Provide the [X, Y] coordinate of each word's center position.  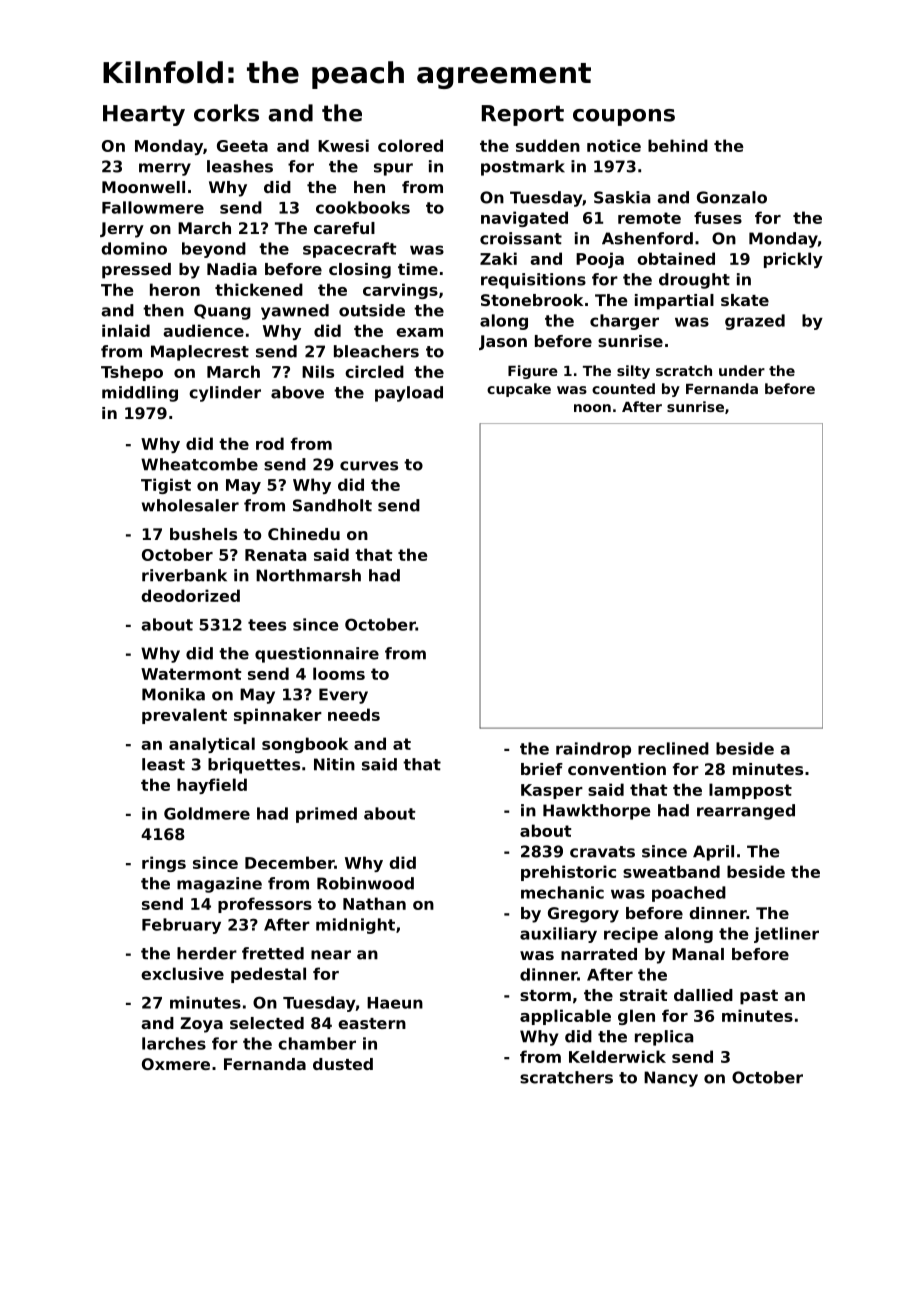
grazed [755, 322]
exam [419, 332]
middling [140, 394]
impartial [674, 302]
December [289, 862]
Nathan [374, 903]
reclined [673, 748]
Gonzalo [732, 197]
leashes [240, 166]
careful [344, 228]
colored [410, 145]
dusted [343, 1064]
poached [689, 894]
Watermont [191, 674]
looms [339, 673]
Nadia [232, 269]
